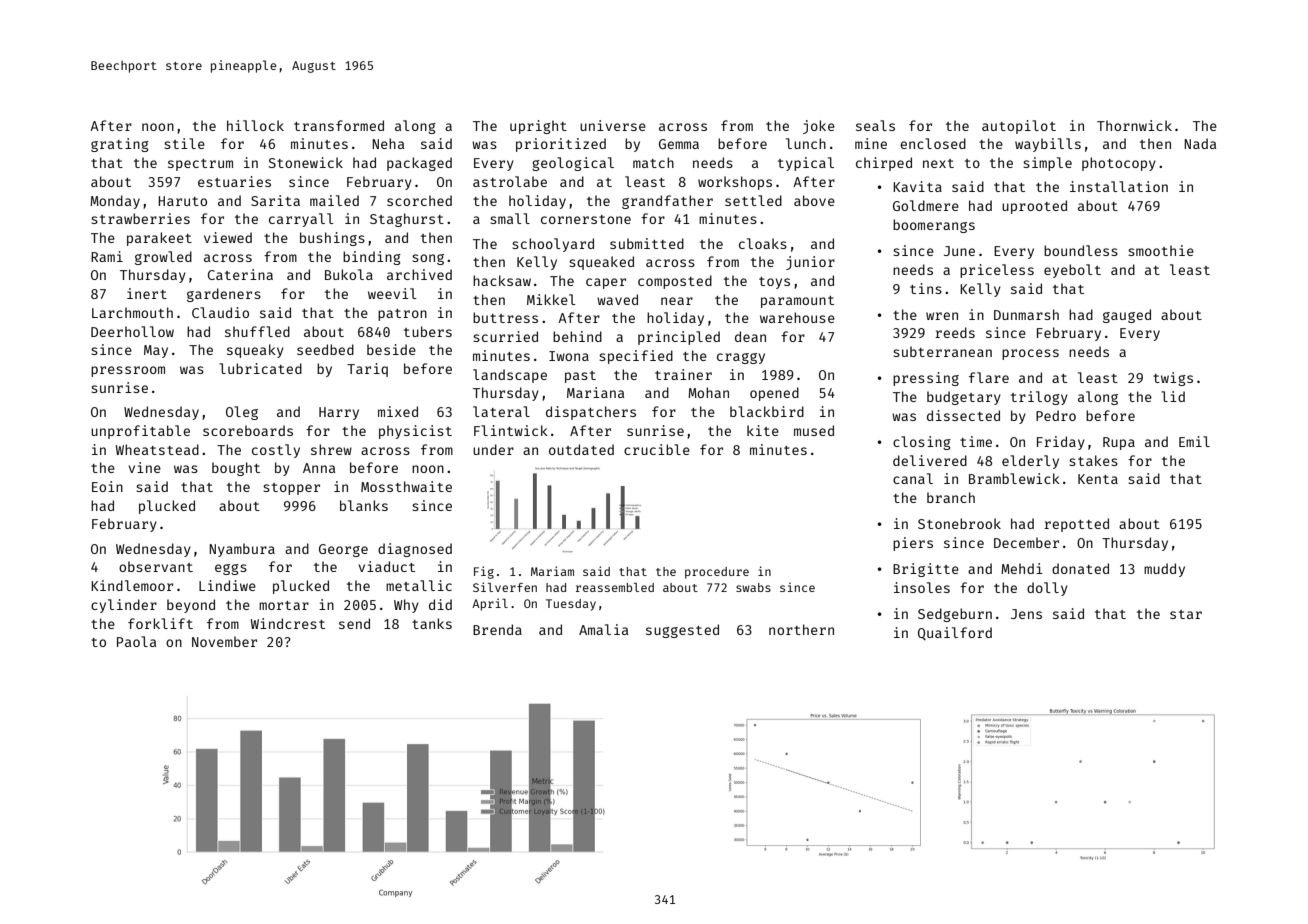  Describe the element at coordinates (1161, 250) in the document. I see `smoothie` at that location.
